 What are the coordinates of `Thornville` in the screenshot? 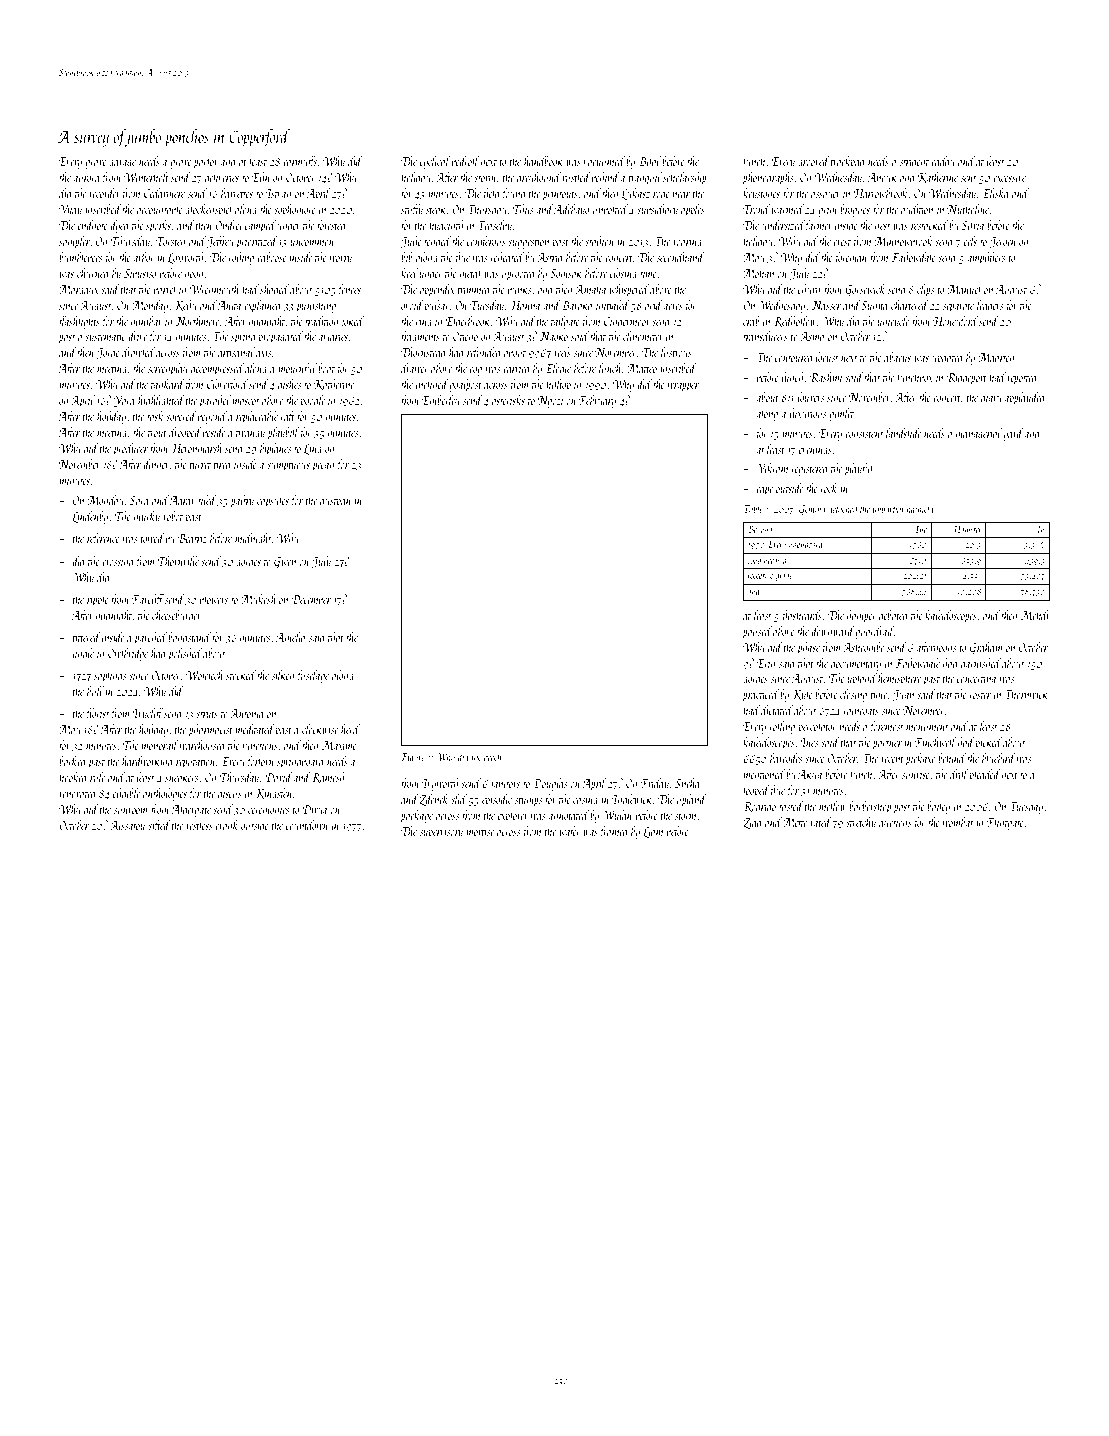 It's located at (178, 561).
